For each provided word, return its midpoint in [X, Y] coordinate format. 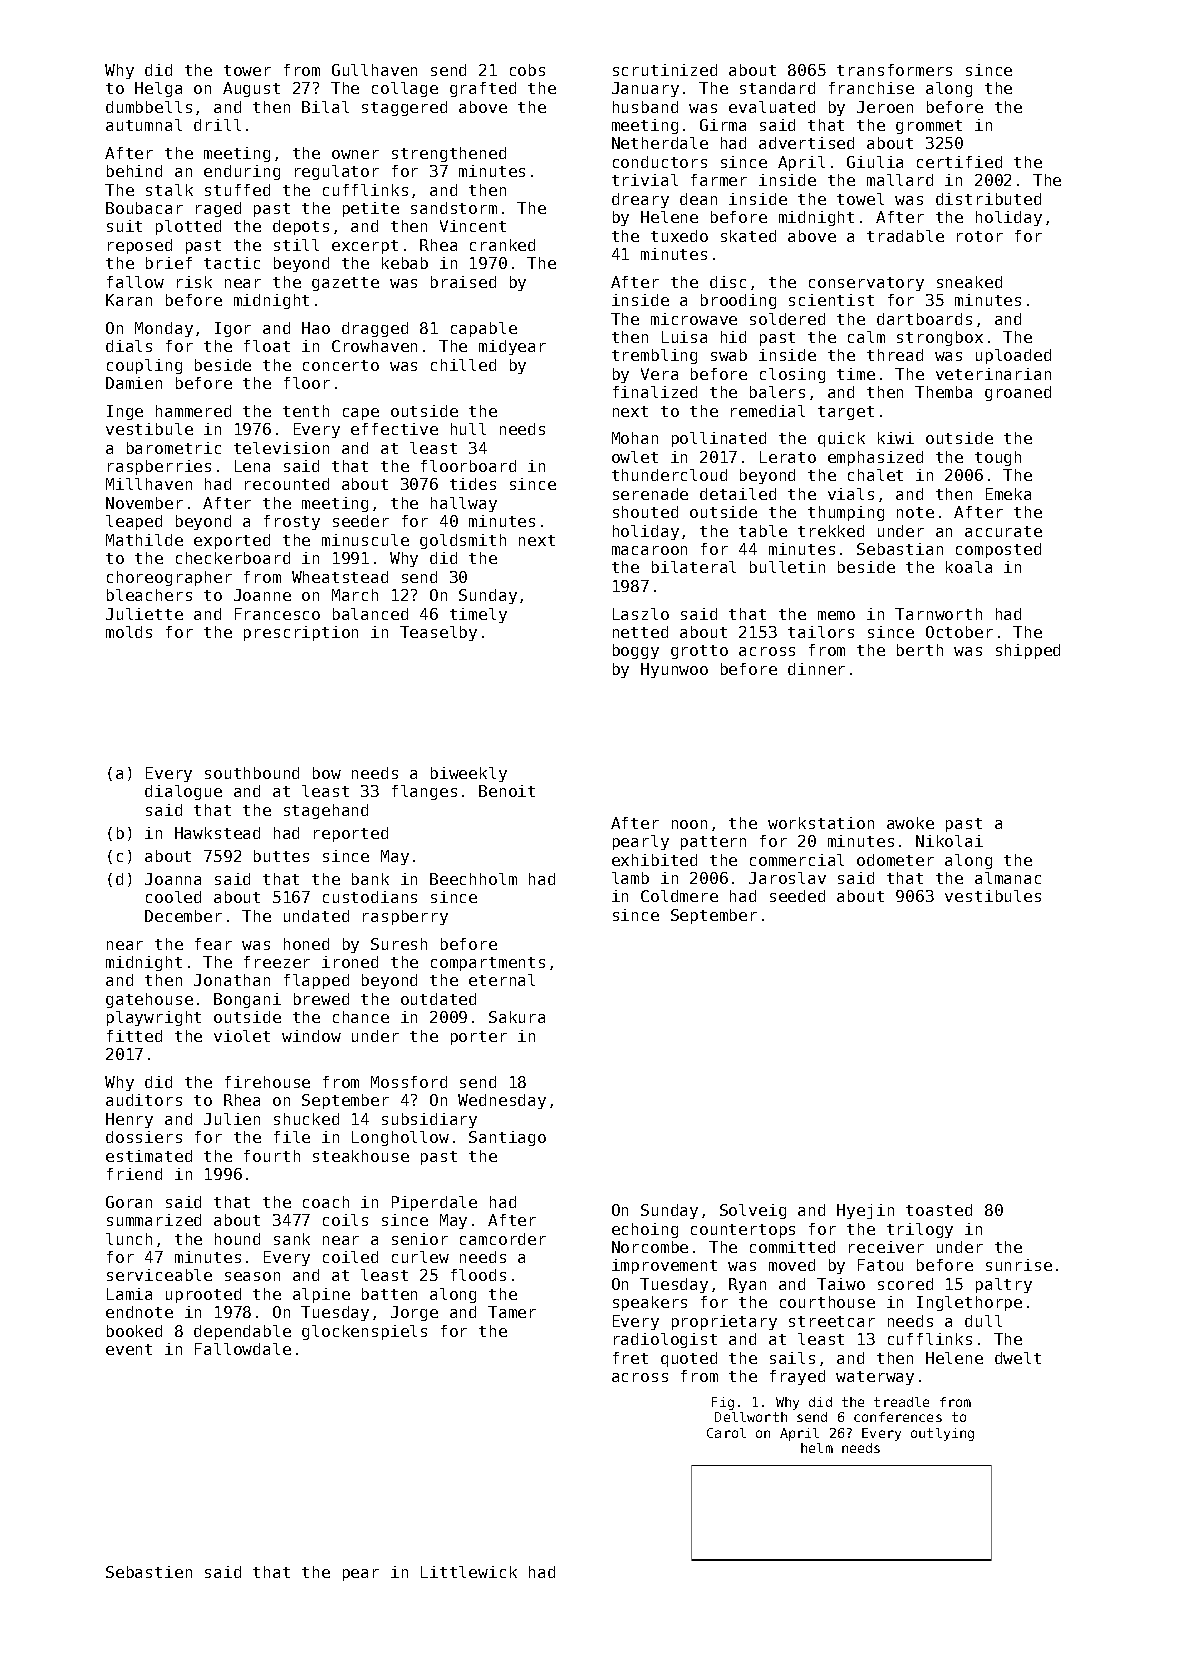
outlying [942, 1434]
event [129, 1349]
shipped [1028, 651]
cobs [527, 70]
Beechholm [473, 879]
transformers [894, 70]
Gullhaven [374, 70]
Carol [726, 1433]
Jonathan [232, 980]
